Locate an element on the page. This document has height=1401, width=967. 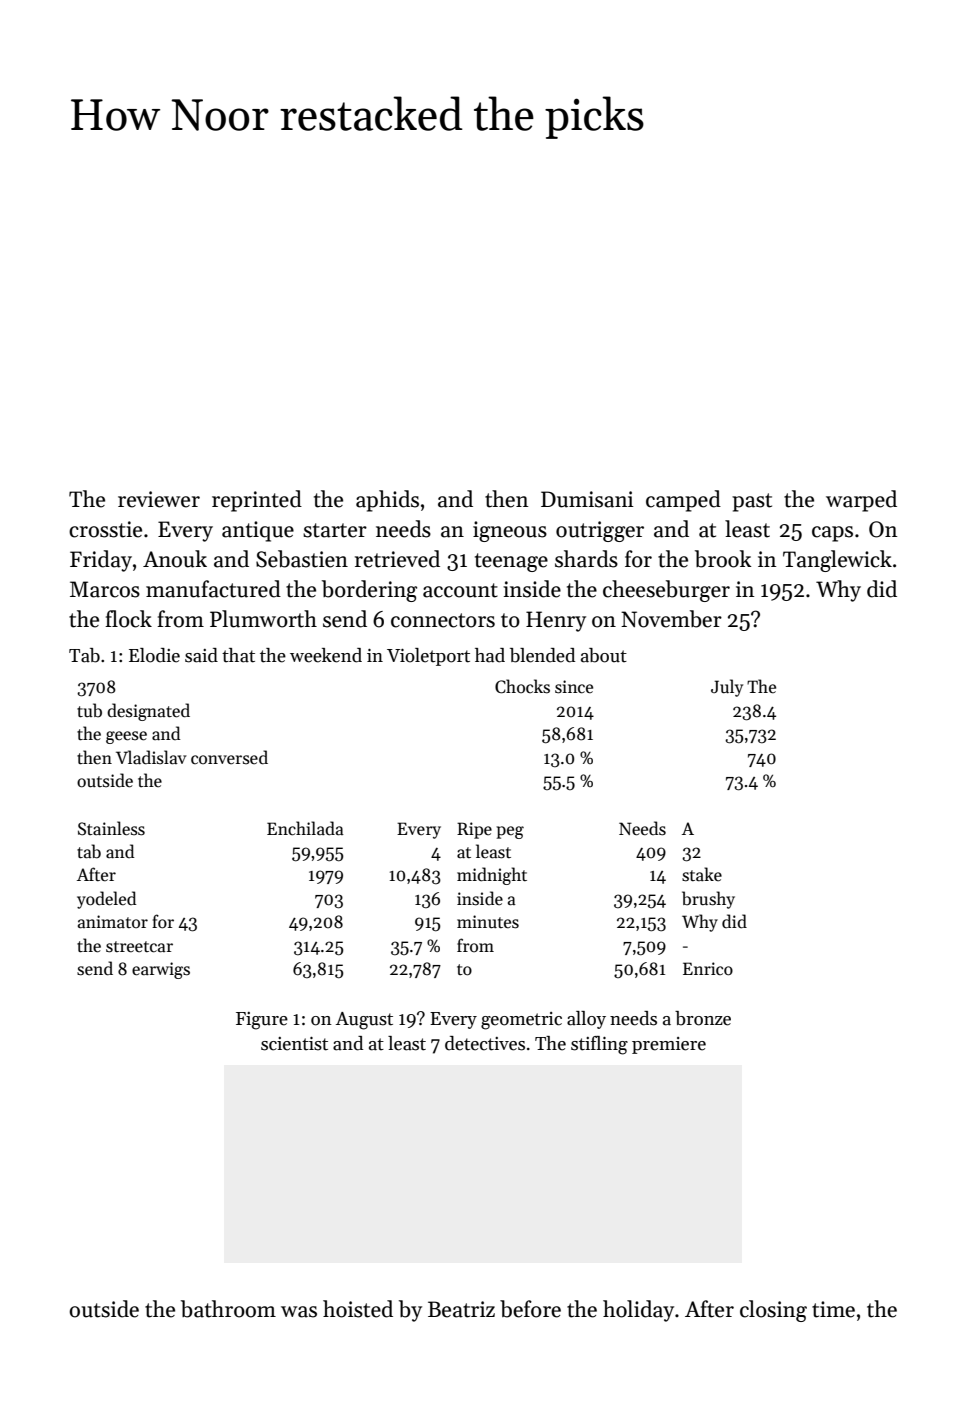
Beatriz is located at coordinates (461, 1309).
